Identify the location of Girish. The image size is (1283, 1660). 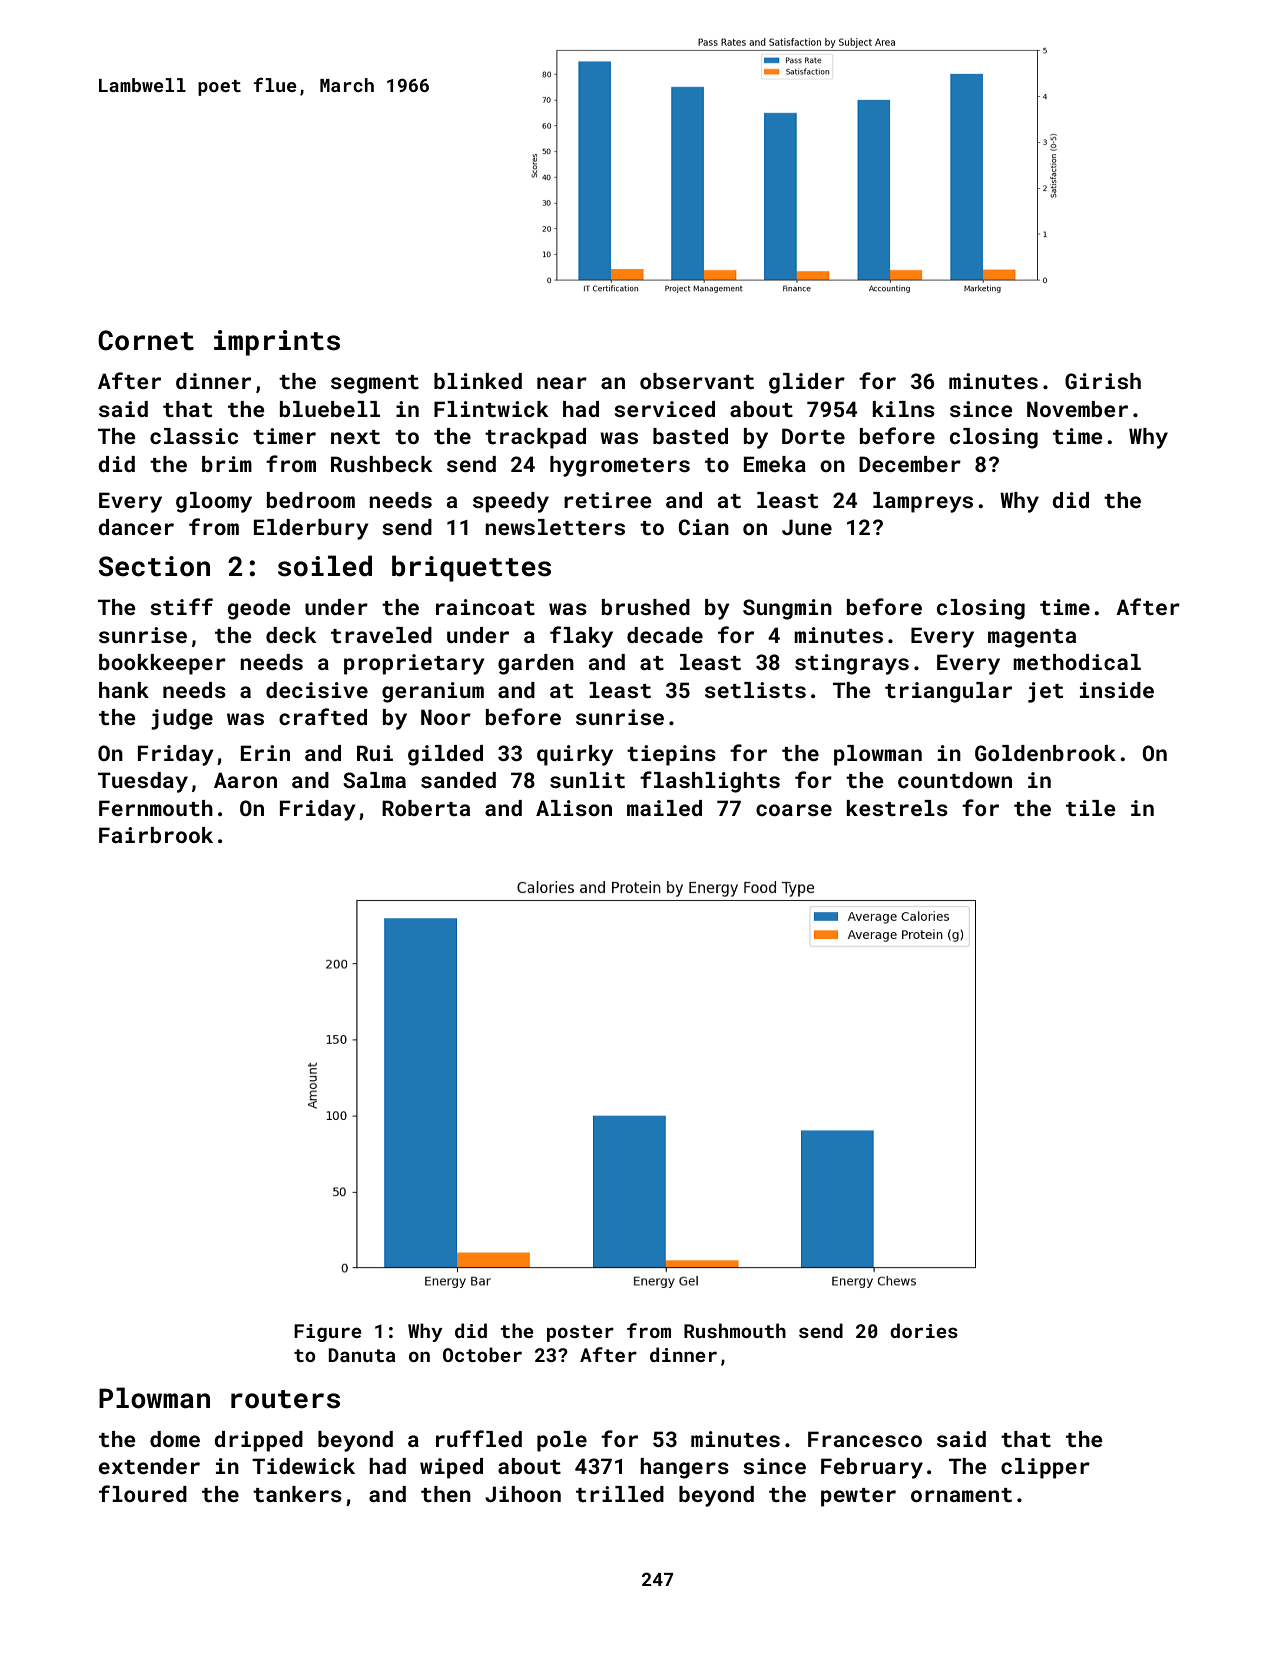
(1103, 381).
